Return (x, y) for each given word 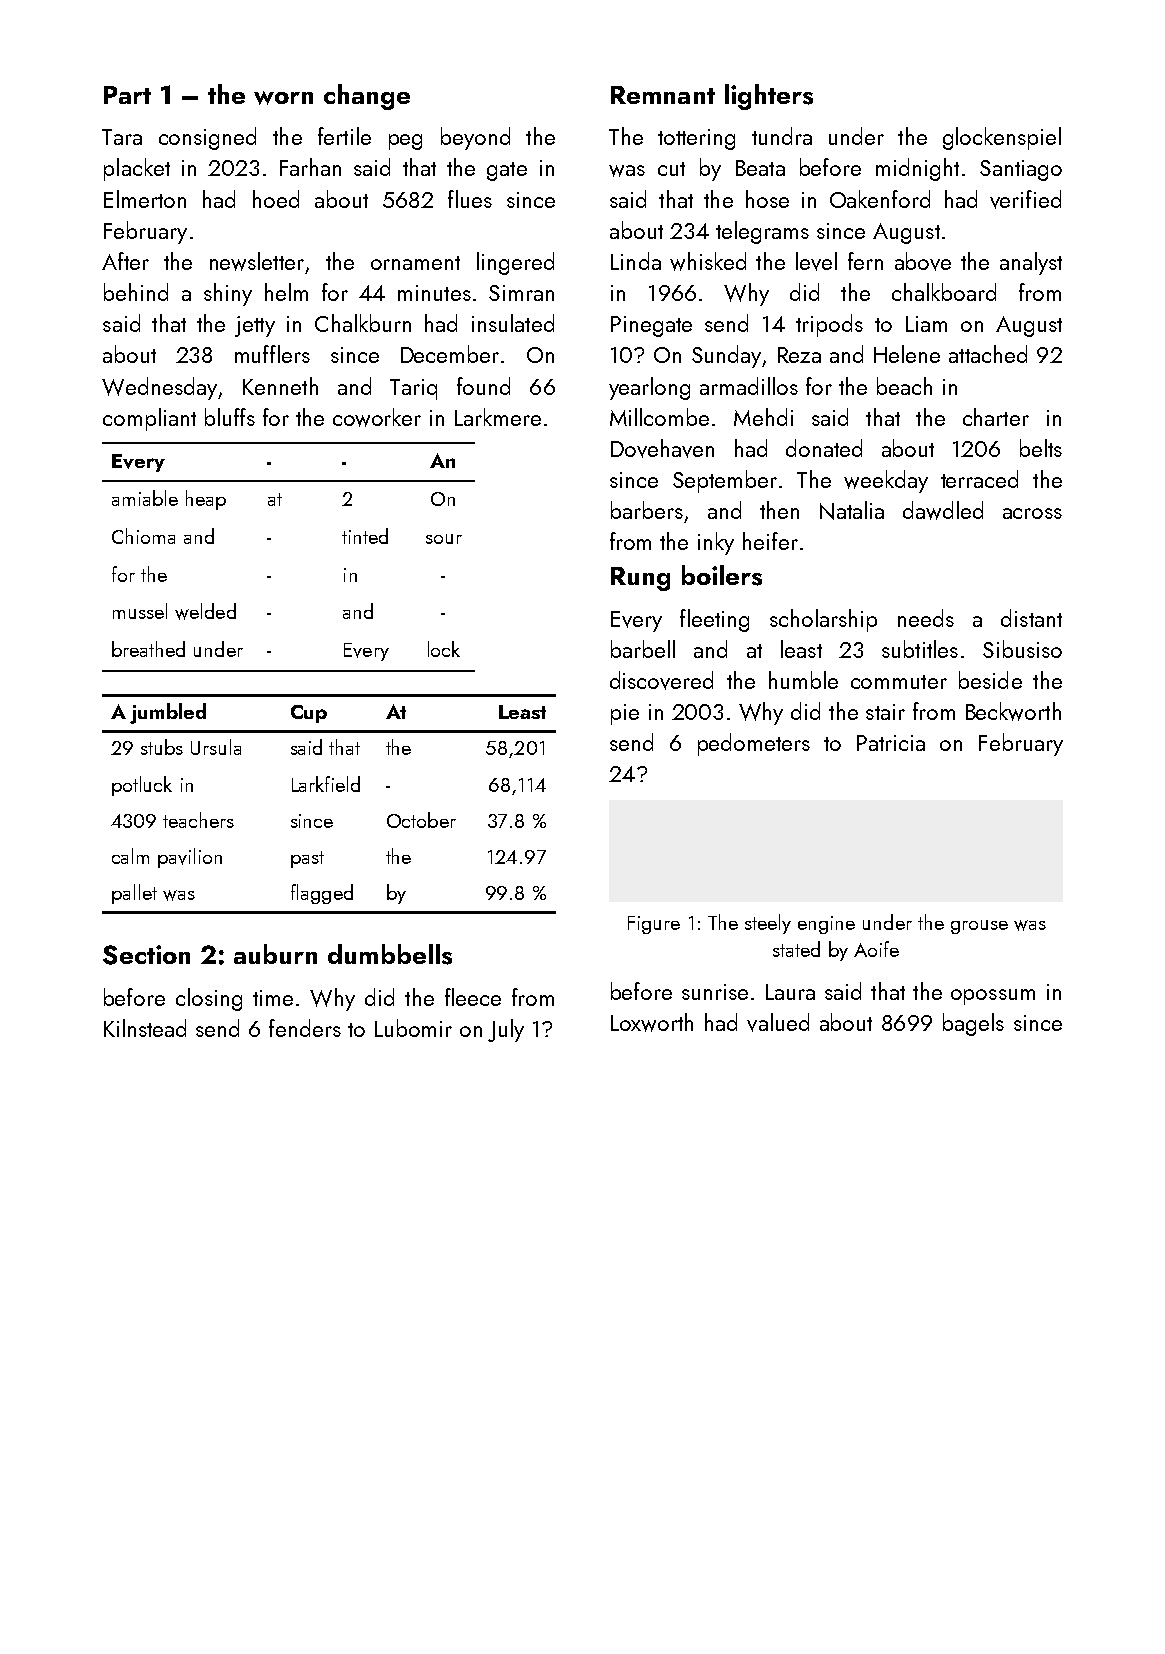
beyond (475, 138)
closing (209, 999)
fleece (473, 997)
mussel (140, 611)
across (1032, 513)
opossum (993, 997)
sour (444, 539)
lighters (769, 97)
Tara (122, 137)
